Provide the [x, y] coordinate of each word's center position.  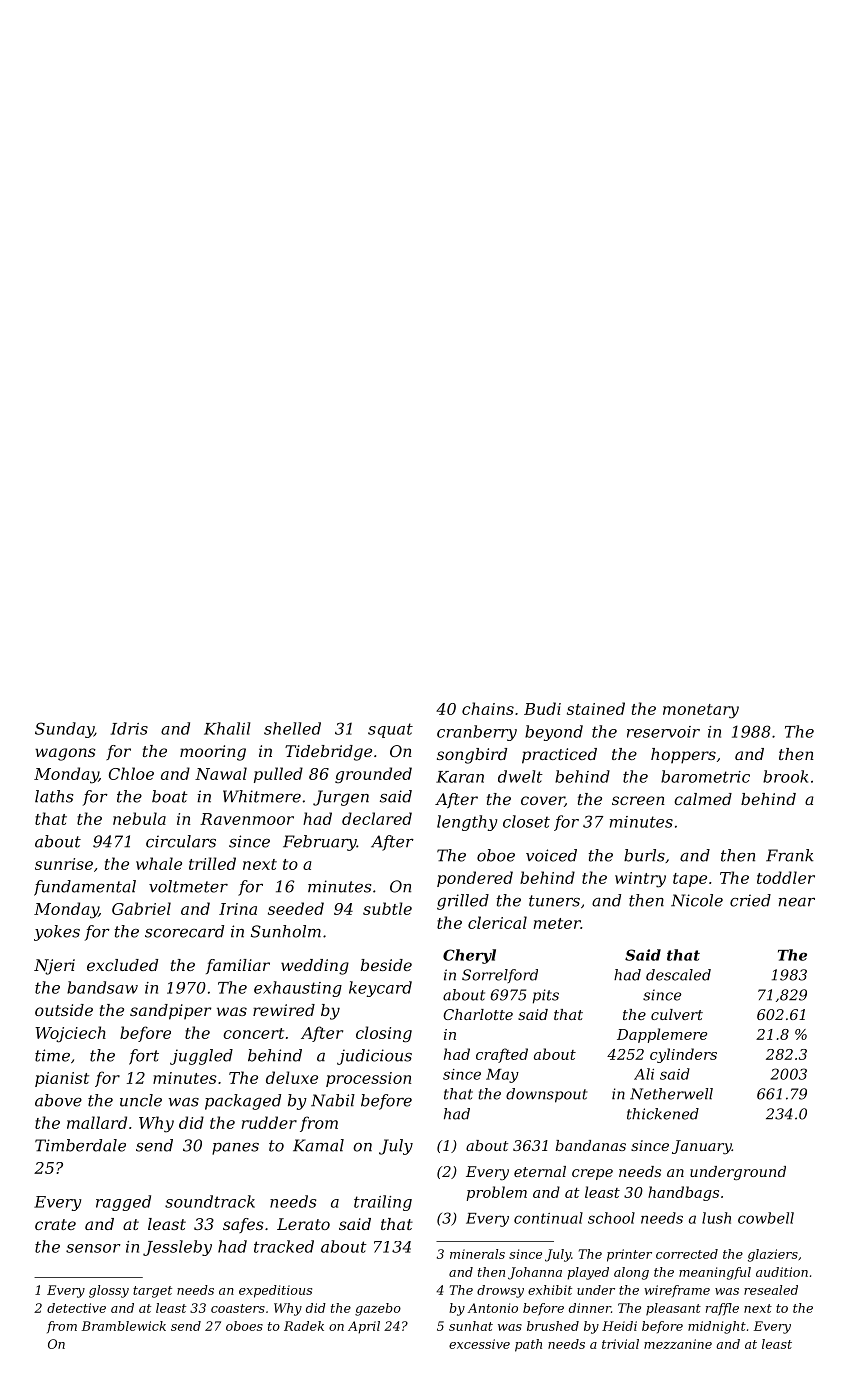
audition [782, 1272]
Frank [790, 855]
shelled [292, 728]
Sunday [64, 730]
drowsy [500, 1291]
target [152, 1292]
